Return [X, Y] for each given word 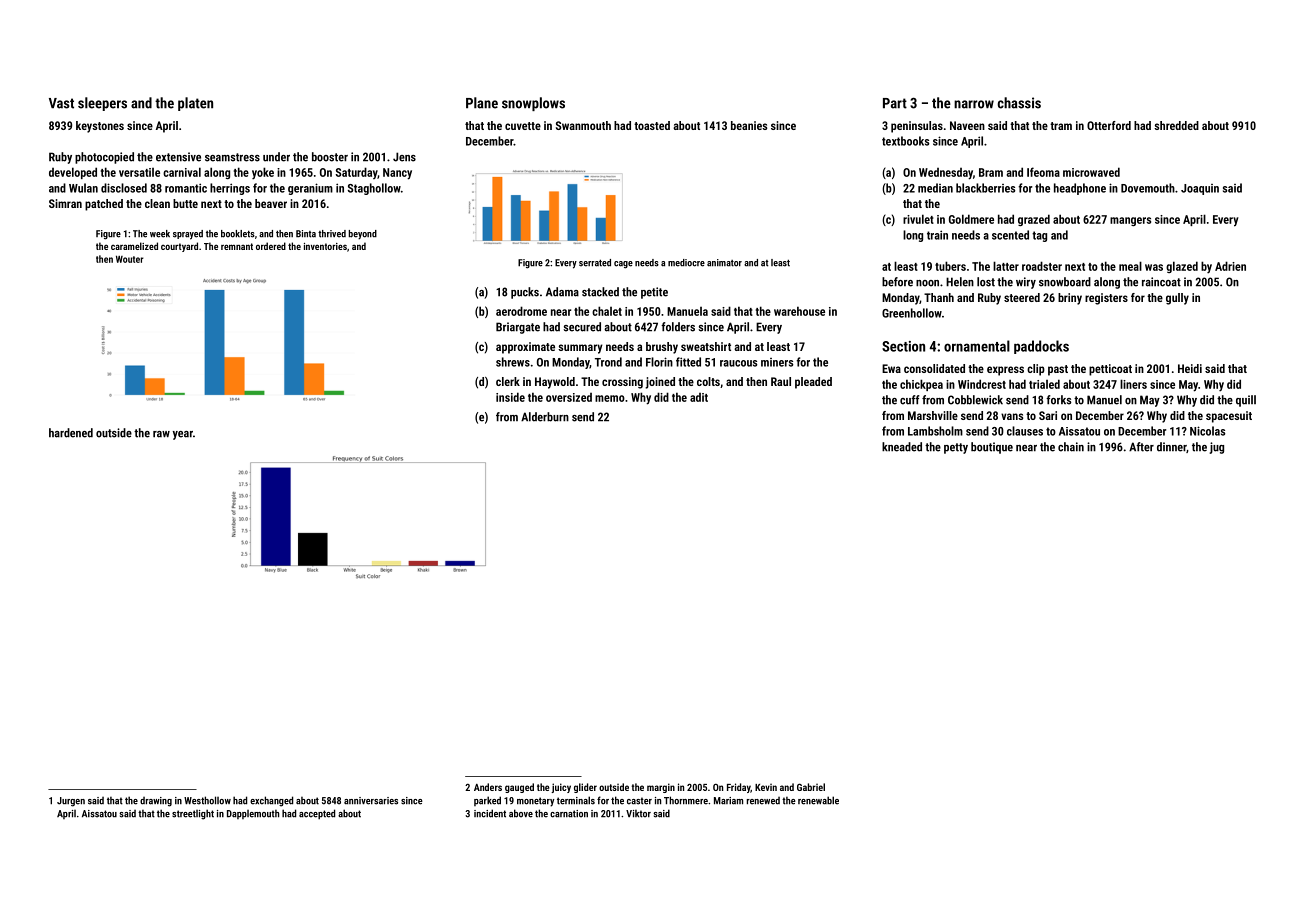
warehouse [799, 311]
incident [490, 813]
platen [195, 104]
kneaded [902, 447]
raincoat [1161, 282]
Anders [488, 787]
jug [1217, 448]
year [183, 435]
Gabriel [811, 787]
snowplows [533, 104]
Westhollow [207, 800]
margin [661, 788]
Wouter [130, 259]
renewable [818, 800]
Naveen [967, 125]
